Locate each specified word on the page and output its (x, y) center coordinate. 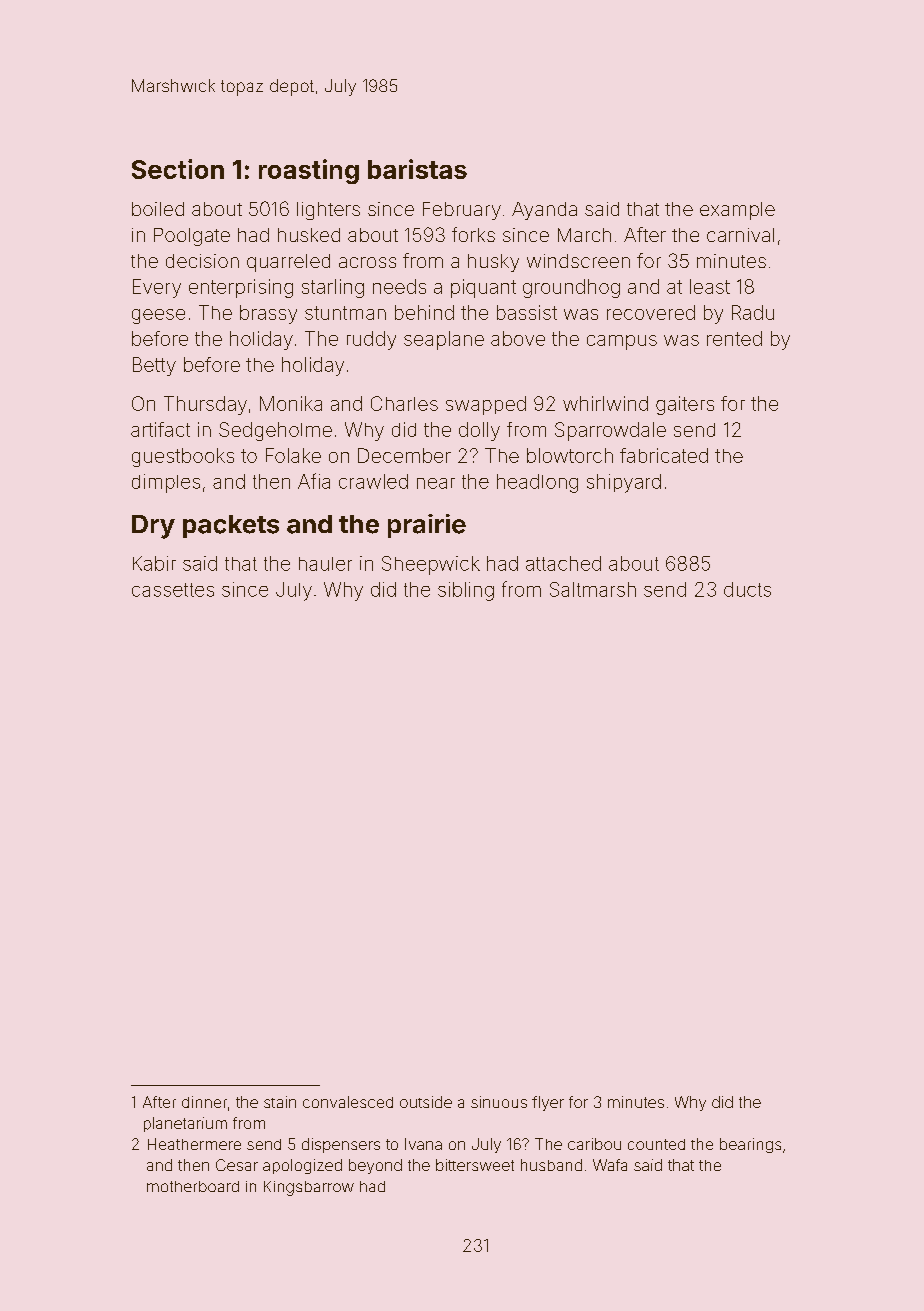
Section (178, 169)
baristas (417, 169)
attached (563, 563)
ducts (747, 589)
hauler (325, 564)
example (737, 211)
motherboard (193, 1186)
